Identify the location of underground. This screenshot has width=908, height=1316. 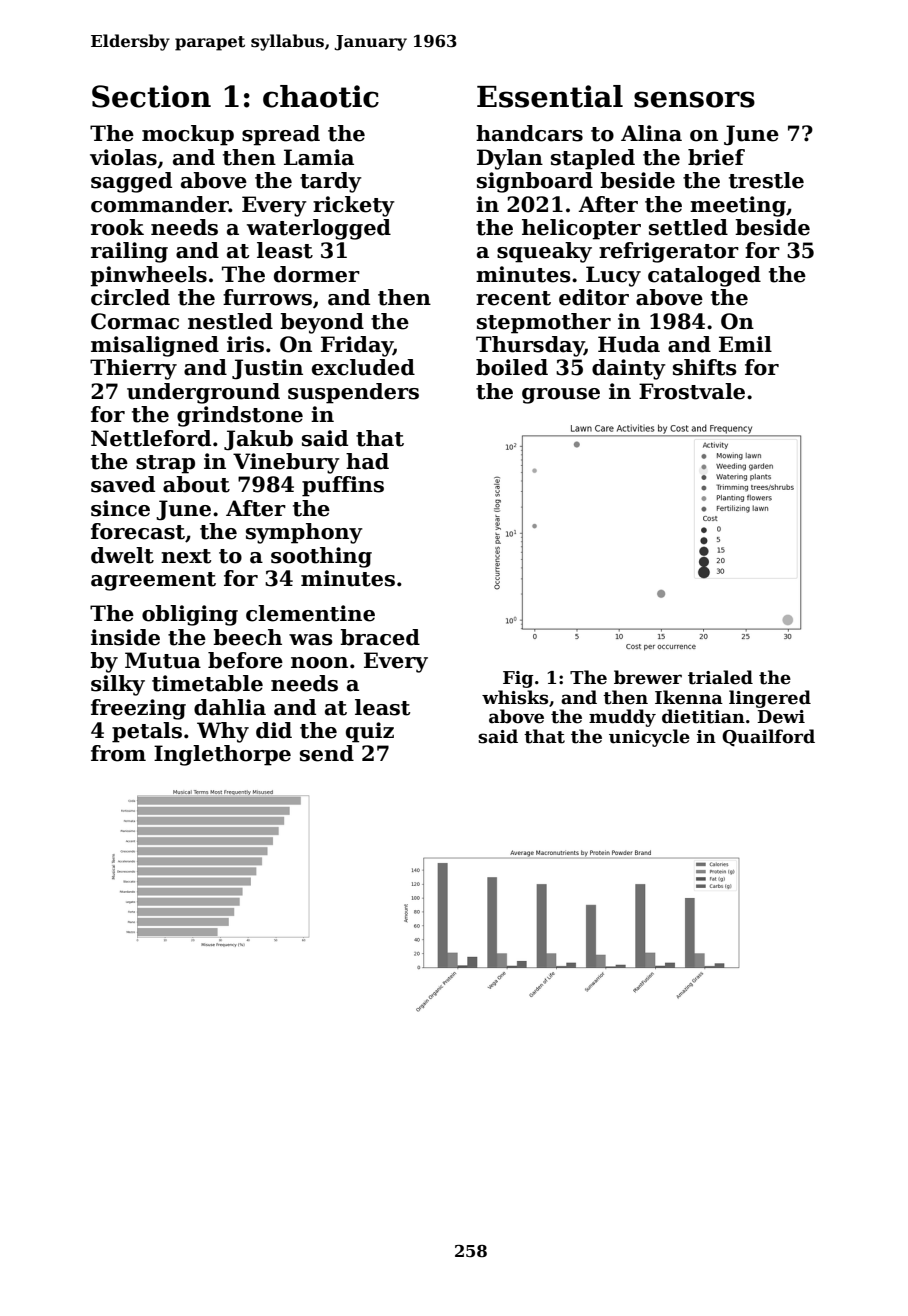
(203, 393).
